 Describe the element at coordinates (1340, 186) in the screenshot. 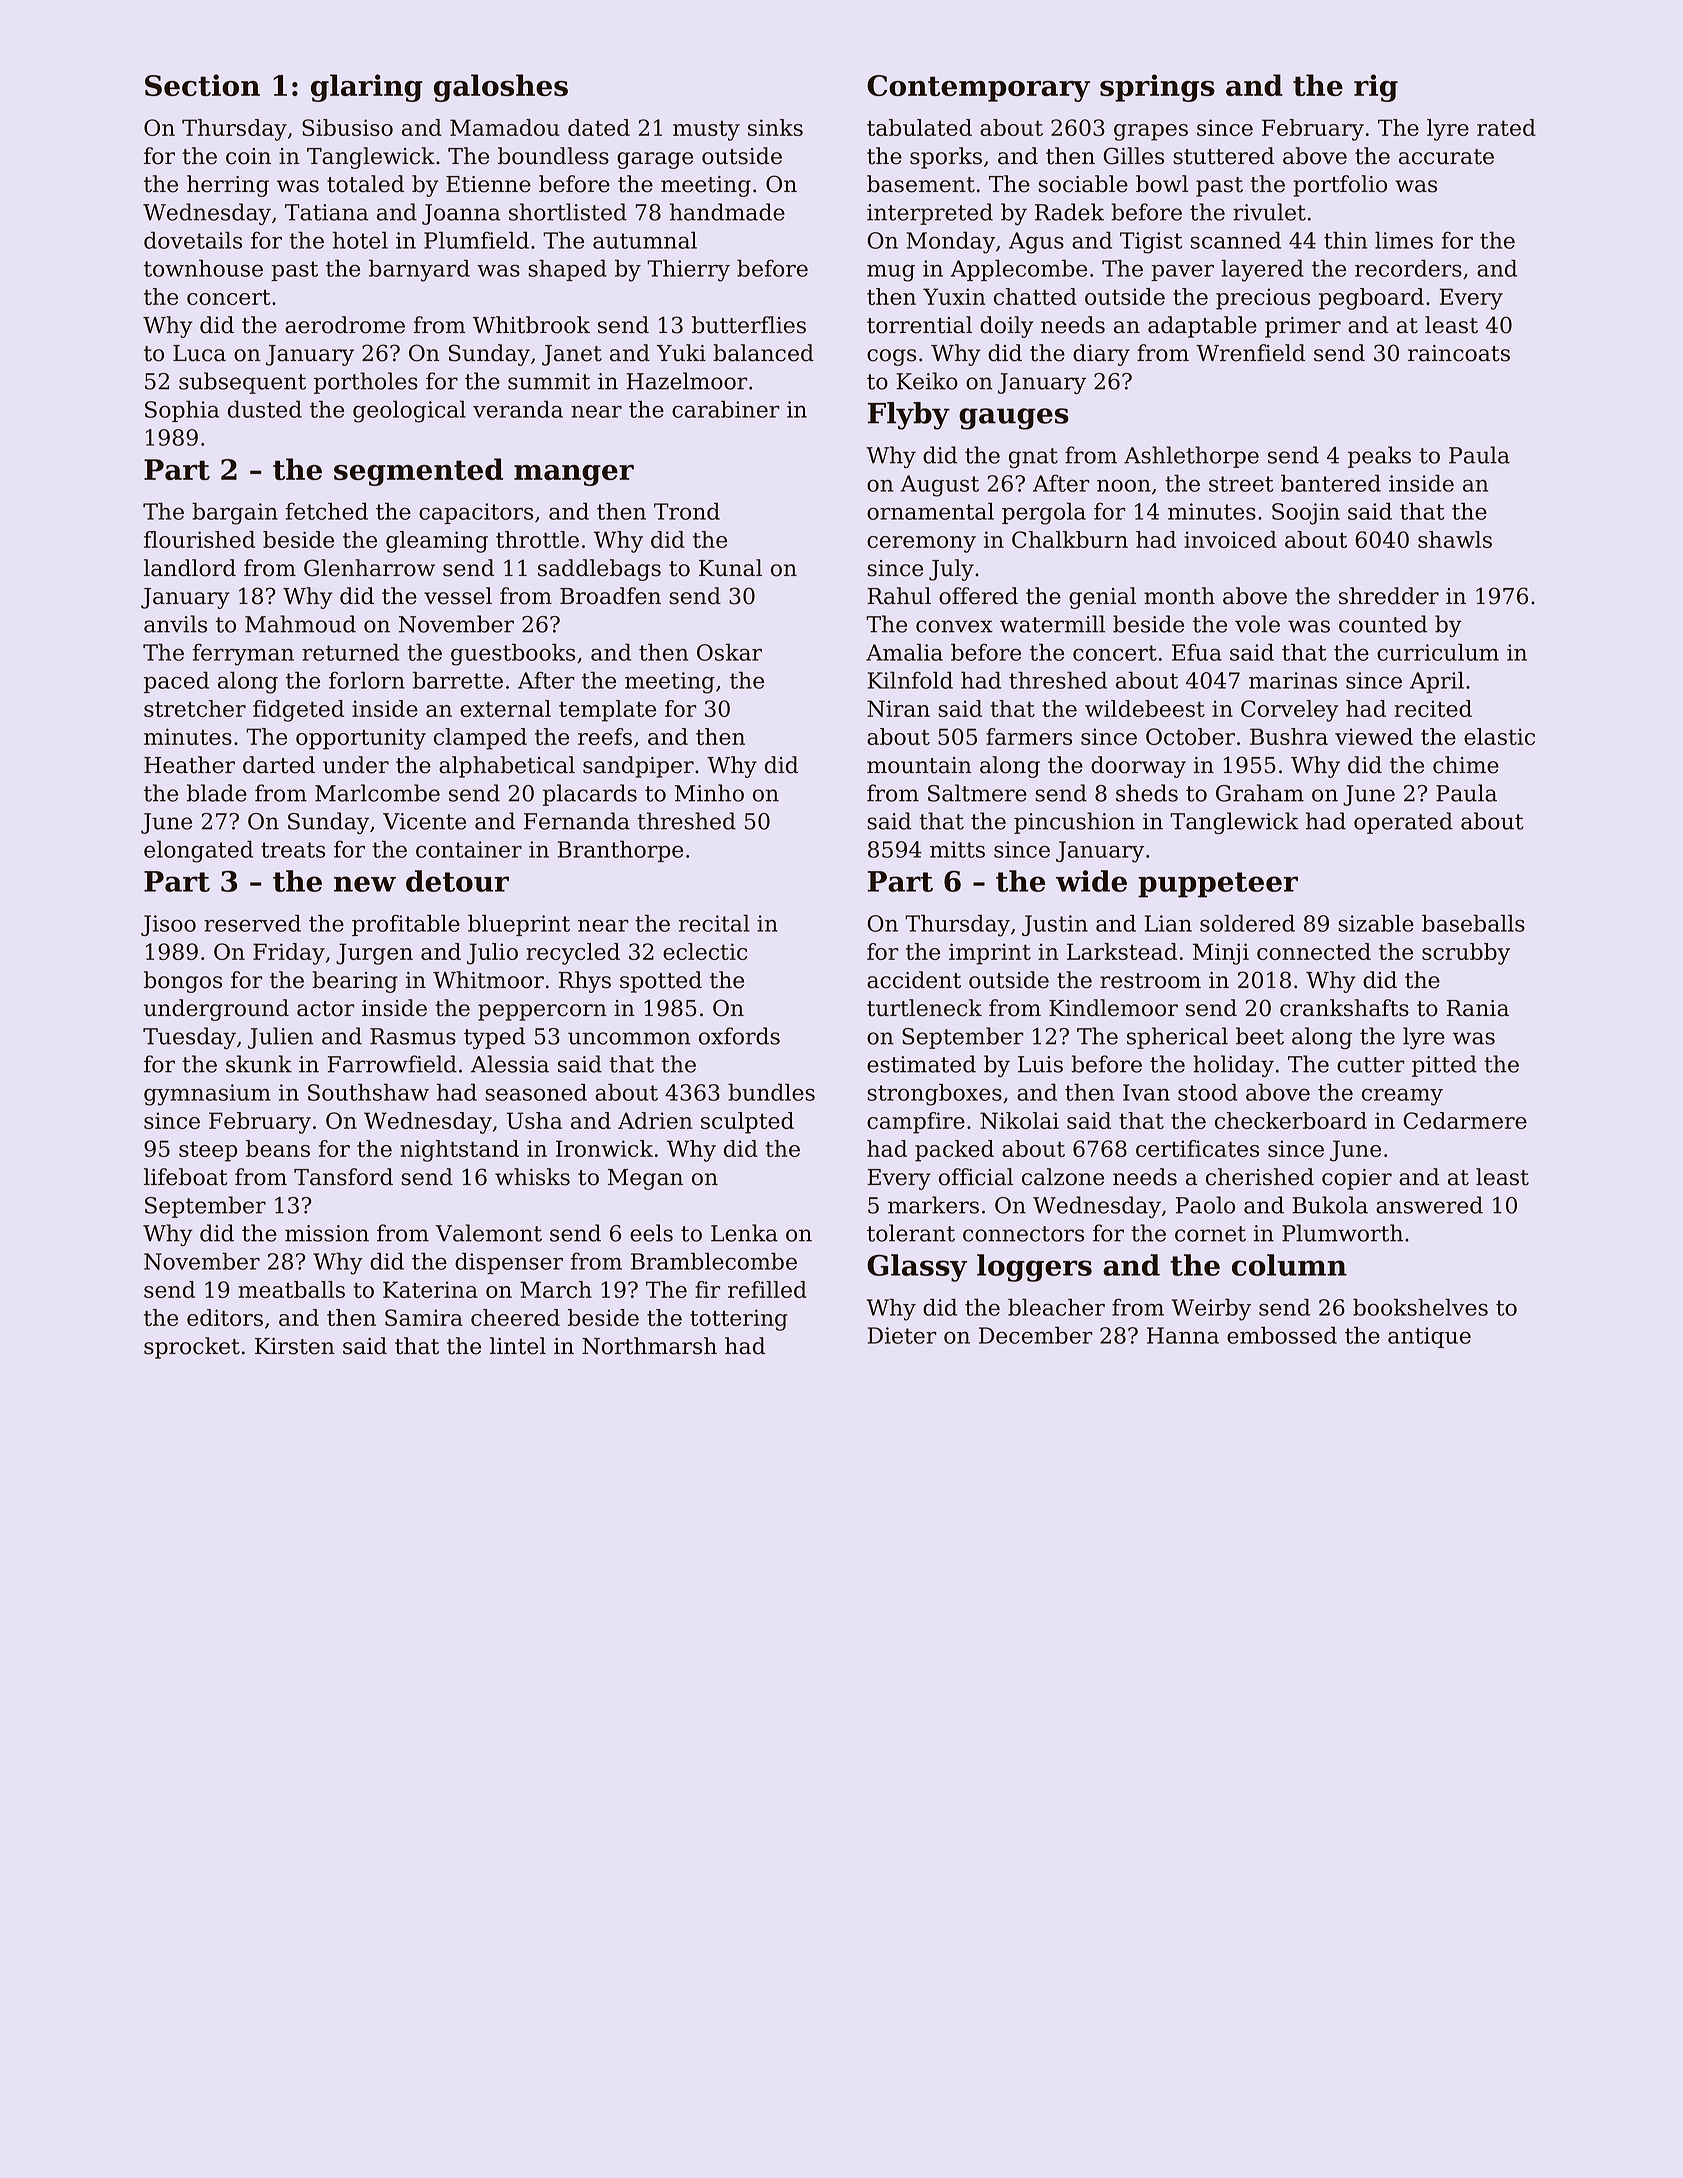

I see `portfolio` at that location.
